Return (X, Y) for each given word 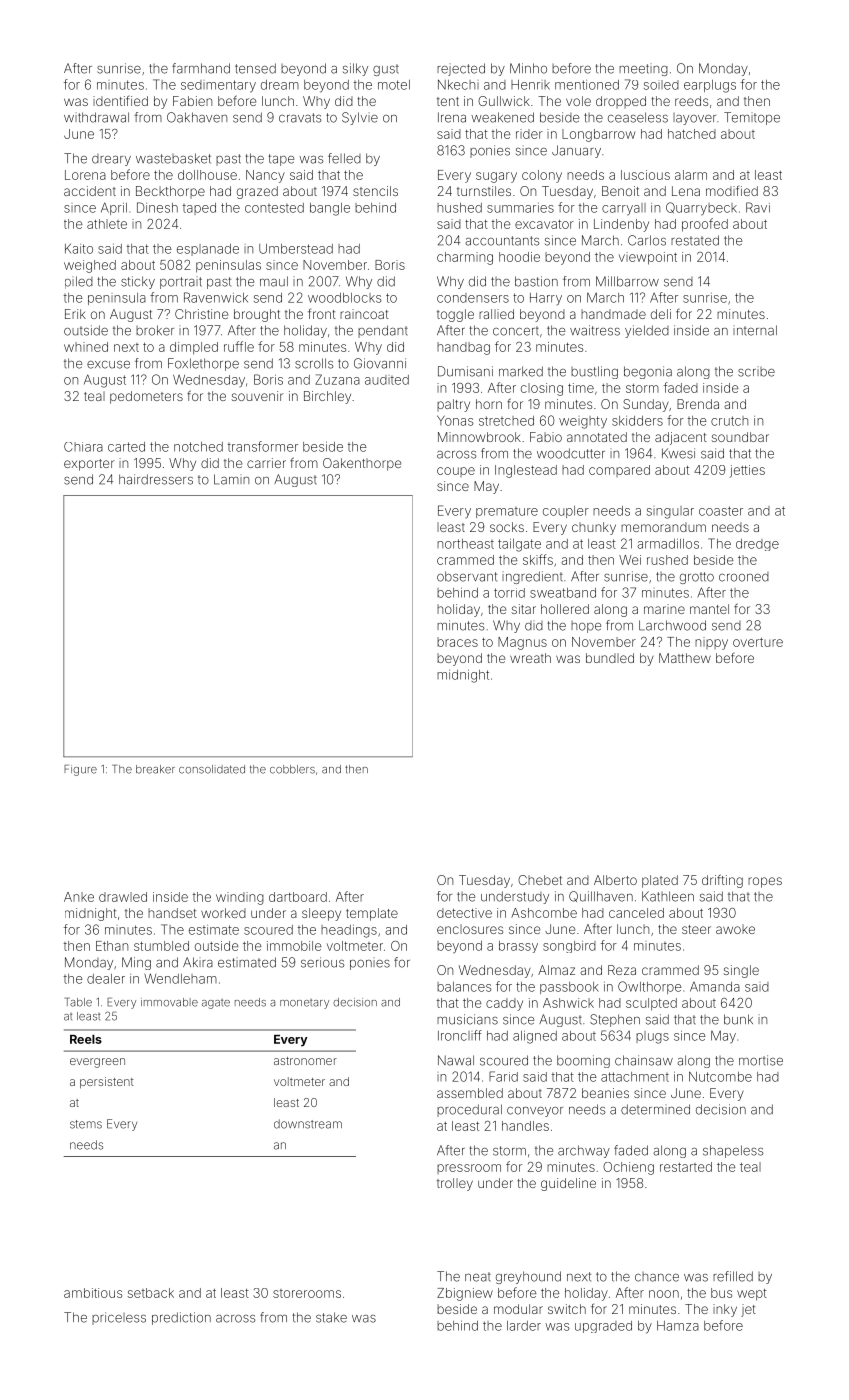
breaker (155, 769)
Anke (79, 897)
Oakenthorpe (362, 464)
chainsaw (644, 1060)
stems (86, 1124)
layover (694, 119)
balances (464, 987)
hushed (459, 208)
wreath (530, 658)
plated (660, 881)
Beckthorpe (170, 192)
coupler (566, 512)
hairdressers (156, 479)
